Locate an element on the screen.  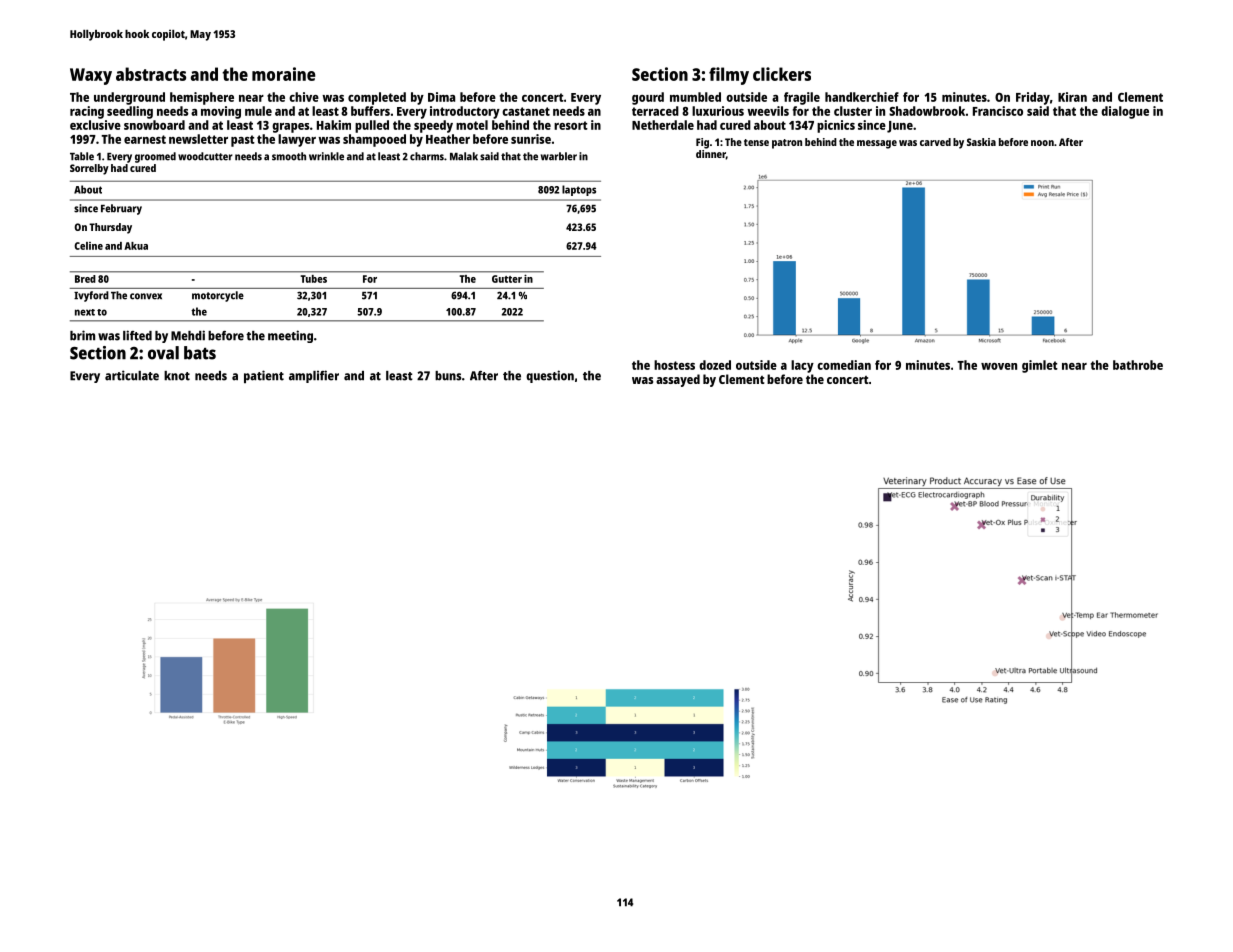
bats is located at coordinates (200, 353).
